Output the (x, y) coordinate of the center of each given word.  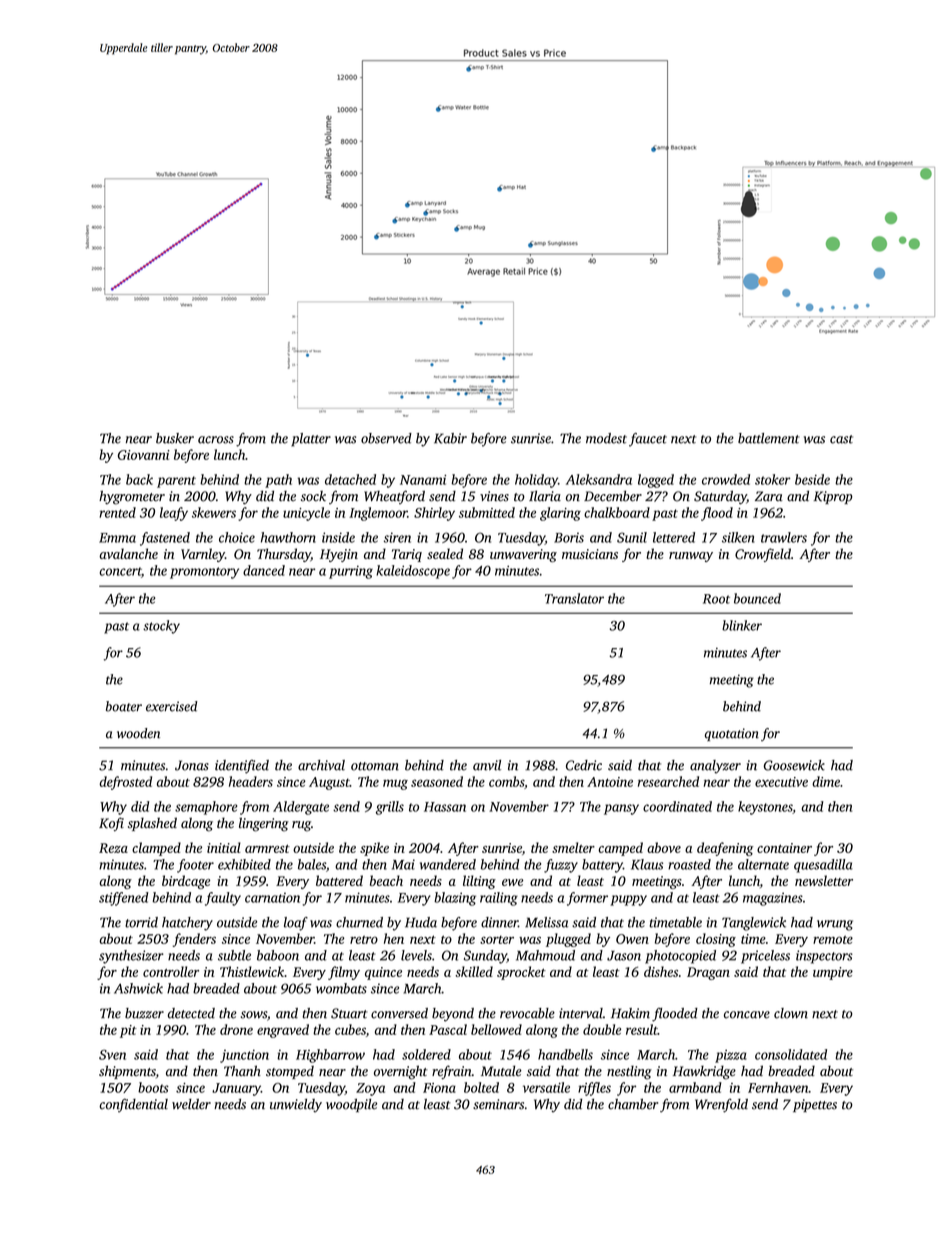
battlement (768, 438)
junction (244, 1056)
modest (606, 438)
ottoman (375, 766)
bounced (757, 598)
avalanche (128, 553)
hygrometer (132, 498)
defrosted (125, 783)
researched (668, 781)
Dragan (708, 973)
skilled (474, 971)
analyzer (715, 767)
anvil (487, 765)
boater (124, 706)
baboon (278, 955)
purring (351, 572)
